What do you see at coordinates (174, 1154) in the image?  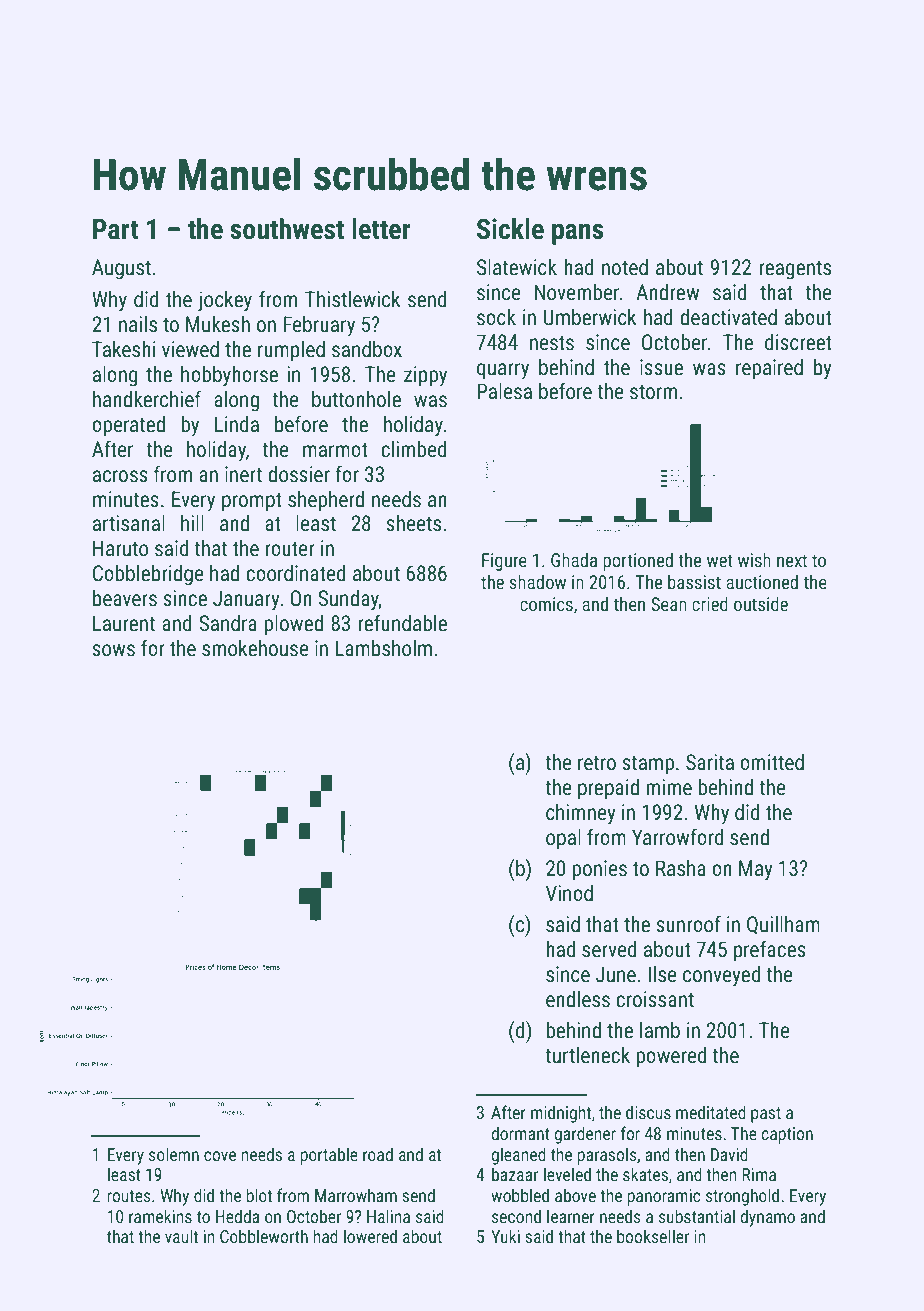 I see `solemn` at bounding box center [174, 1154].
